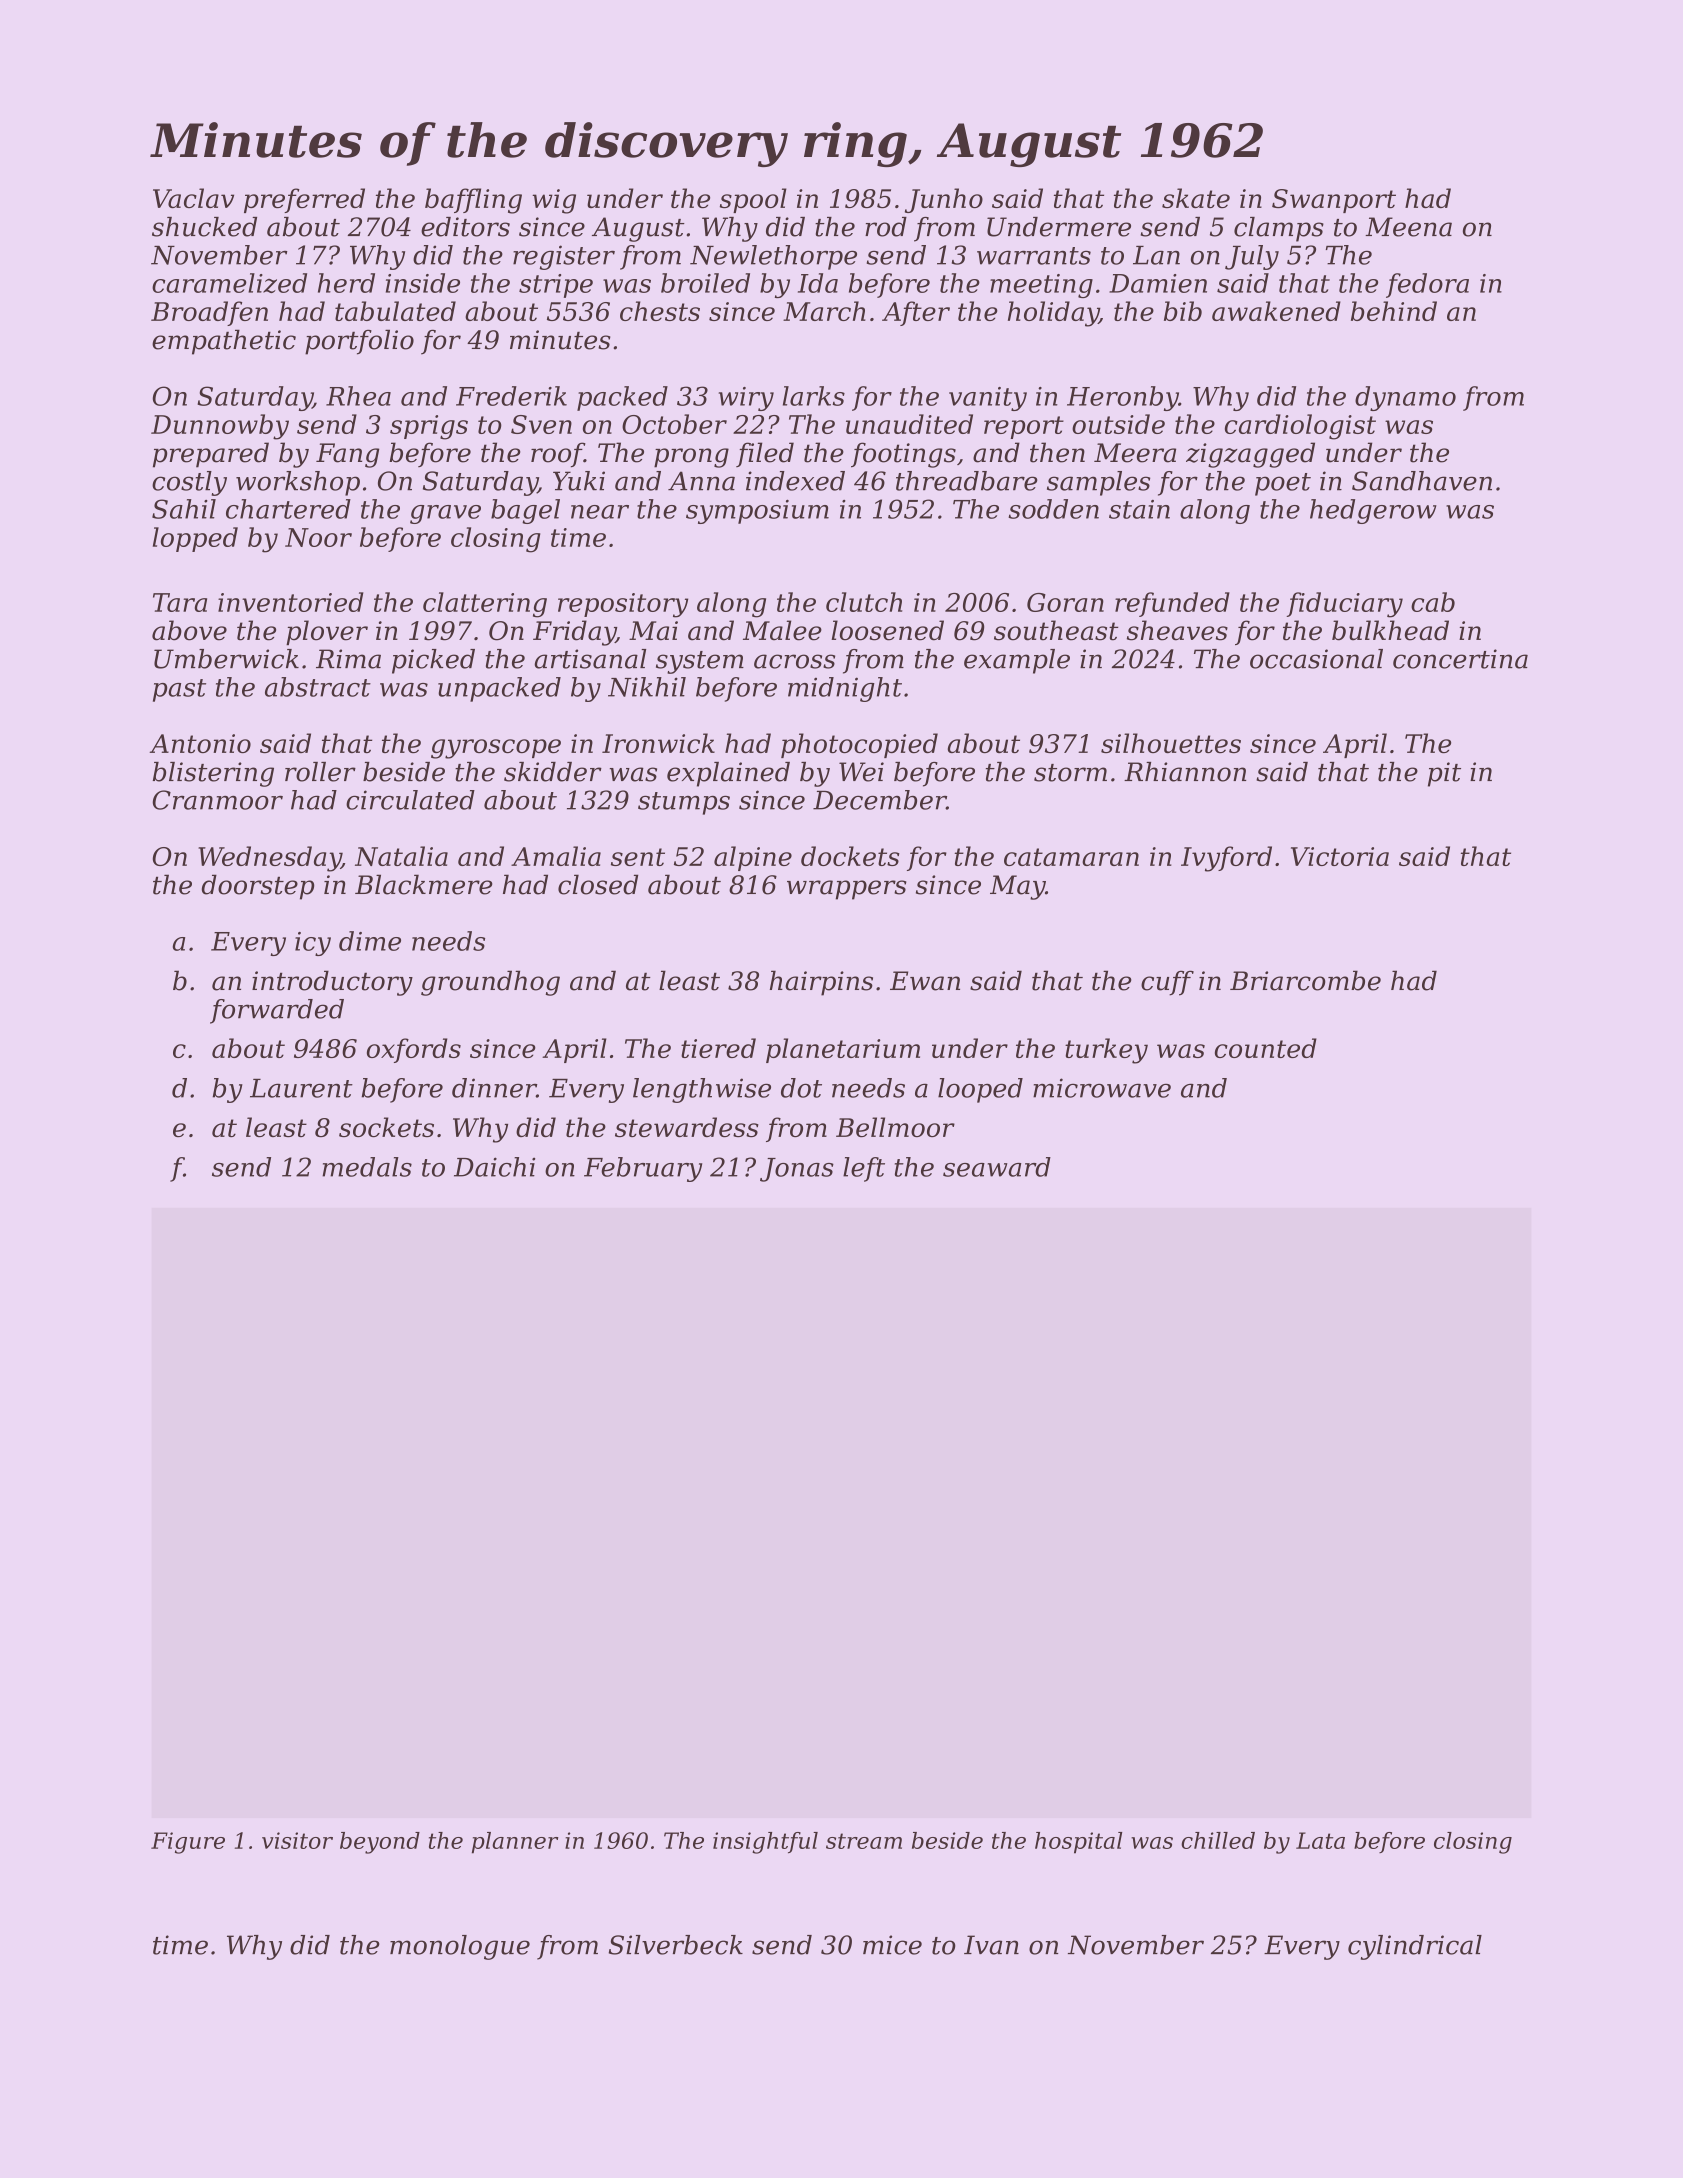 This screenshot has width=1683, height=2178. Describe the element at coordinates (643, 1169) in the screenshot. I see `February` at that location.
